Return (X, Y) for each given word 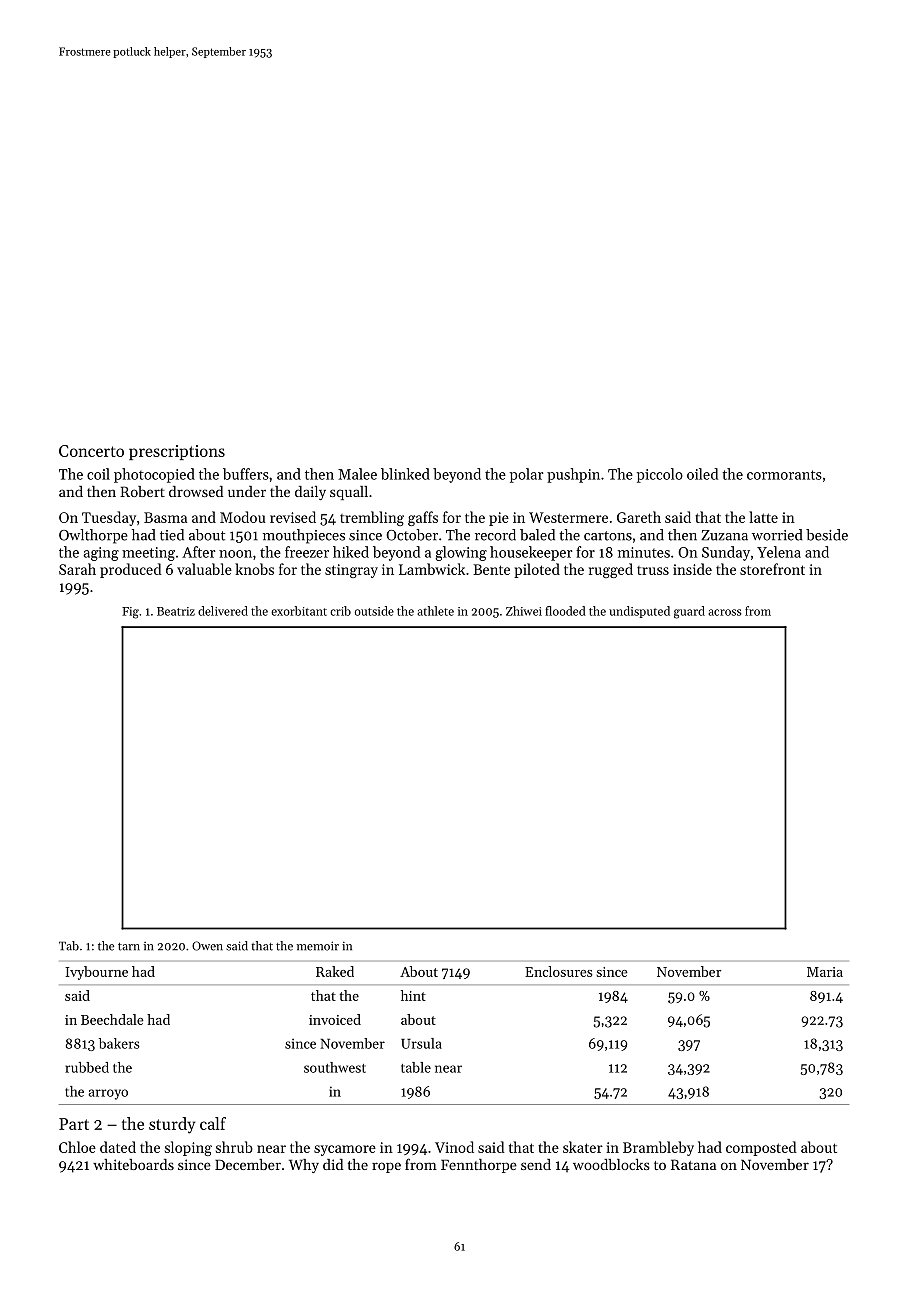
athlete (435, 611)
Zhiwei (524, 611)
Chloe (77, 1147)
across (725, 612)
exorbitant (299, 611)
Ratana (693, 1164)
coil (98, 474)
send (536, 1164)
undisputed (639, 612)
